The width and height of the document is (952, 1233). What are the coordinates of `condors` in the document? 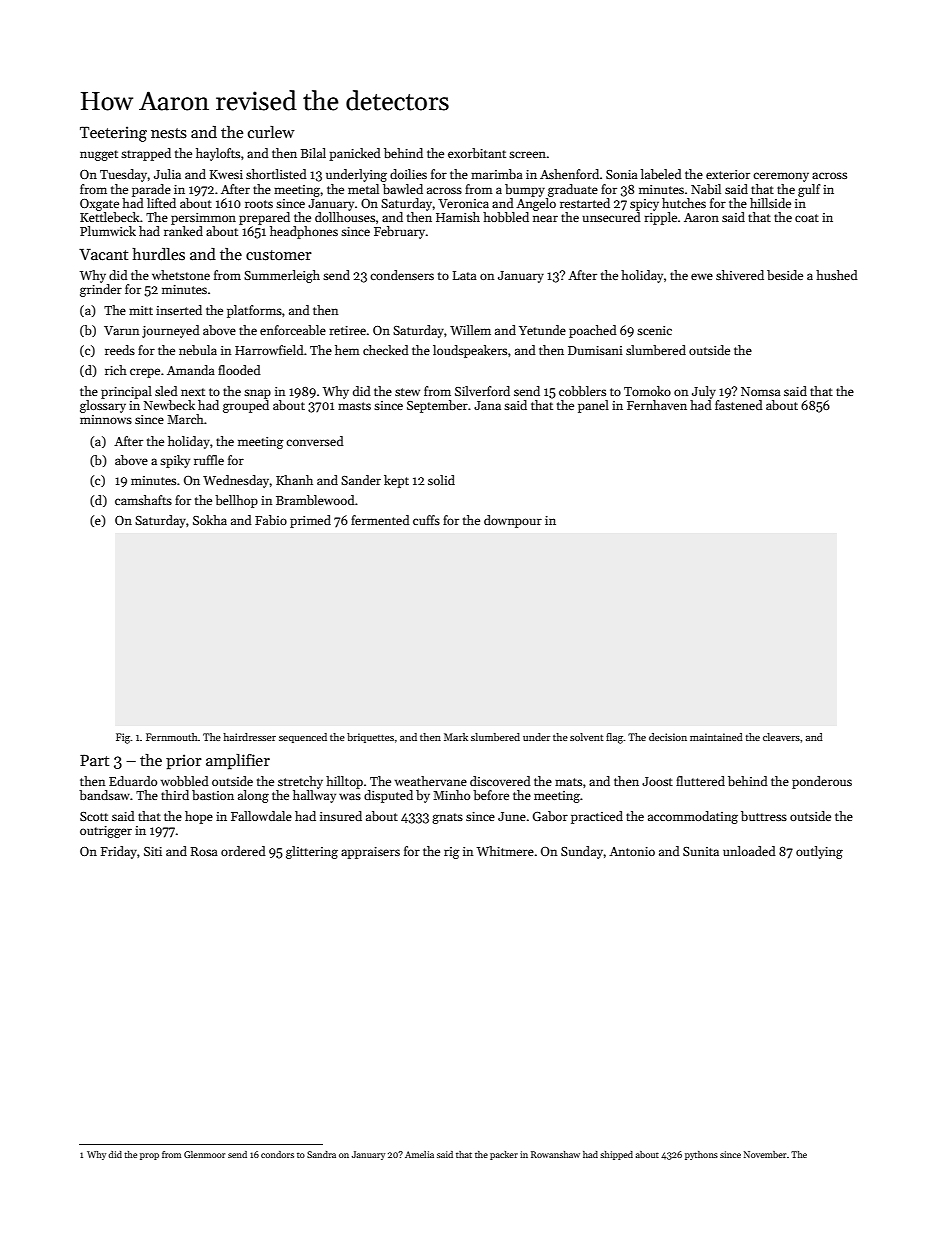 It's located at (277, 1154).
